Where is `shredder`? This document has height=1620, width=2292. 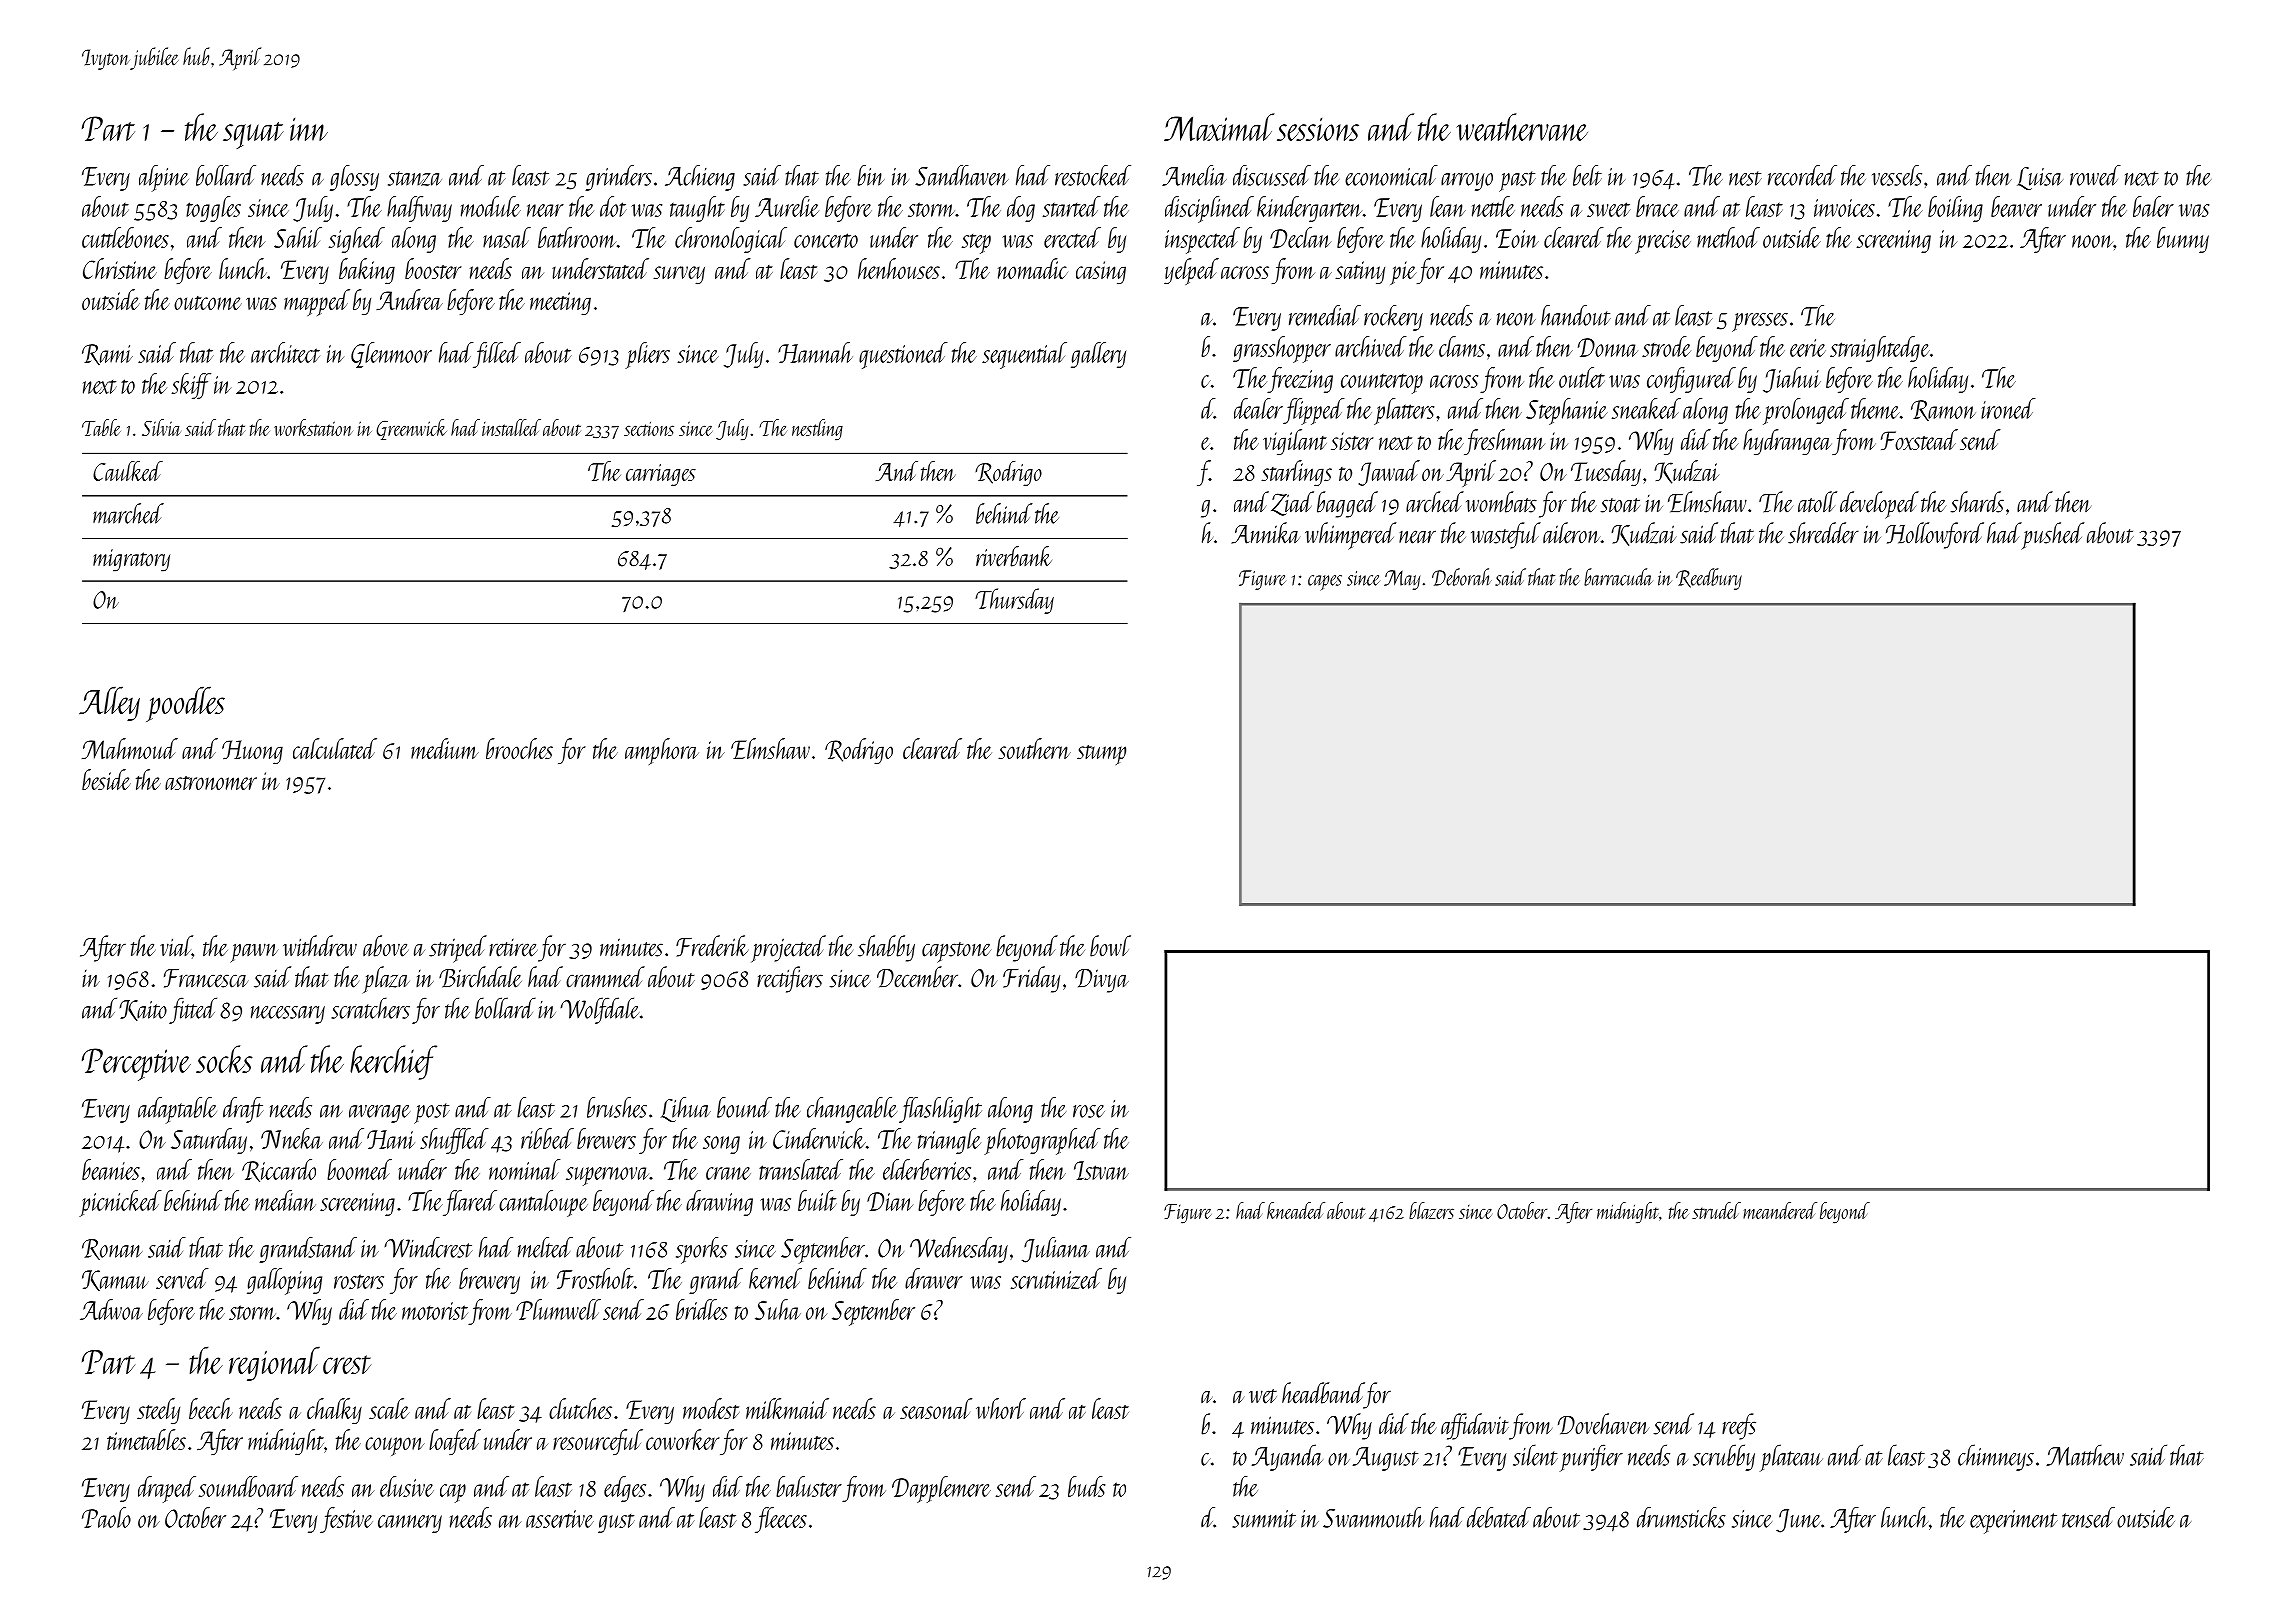 shredder is located at coordinates (1823, 533).
